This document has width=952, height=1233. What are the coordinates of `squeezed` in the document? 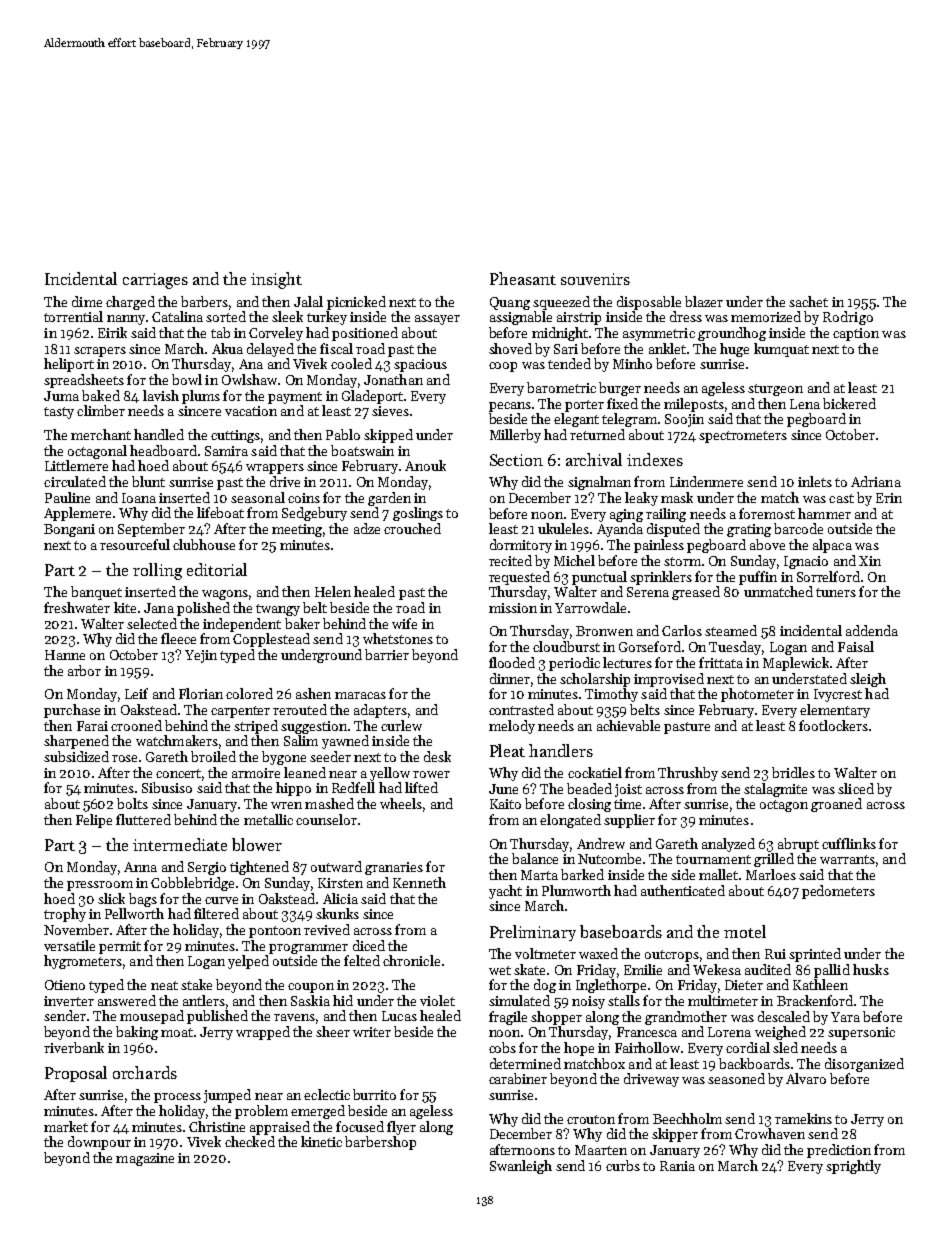 It's located at (561, 303).
